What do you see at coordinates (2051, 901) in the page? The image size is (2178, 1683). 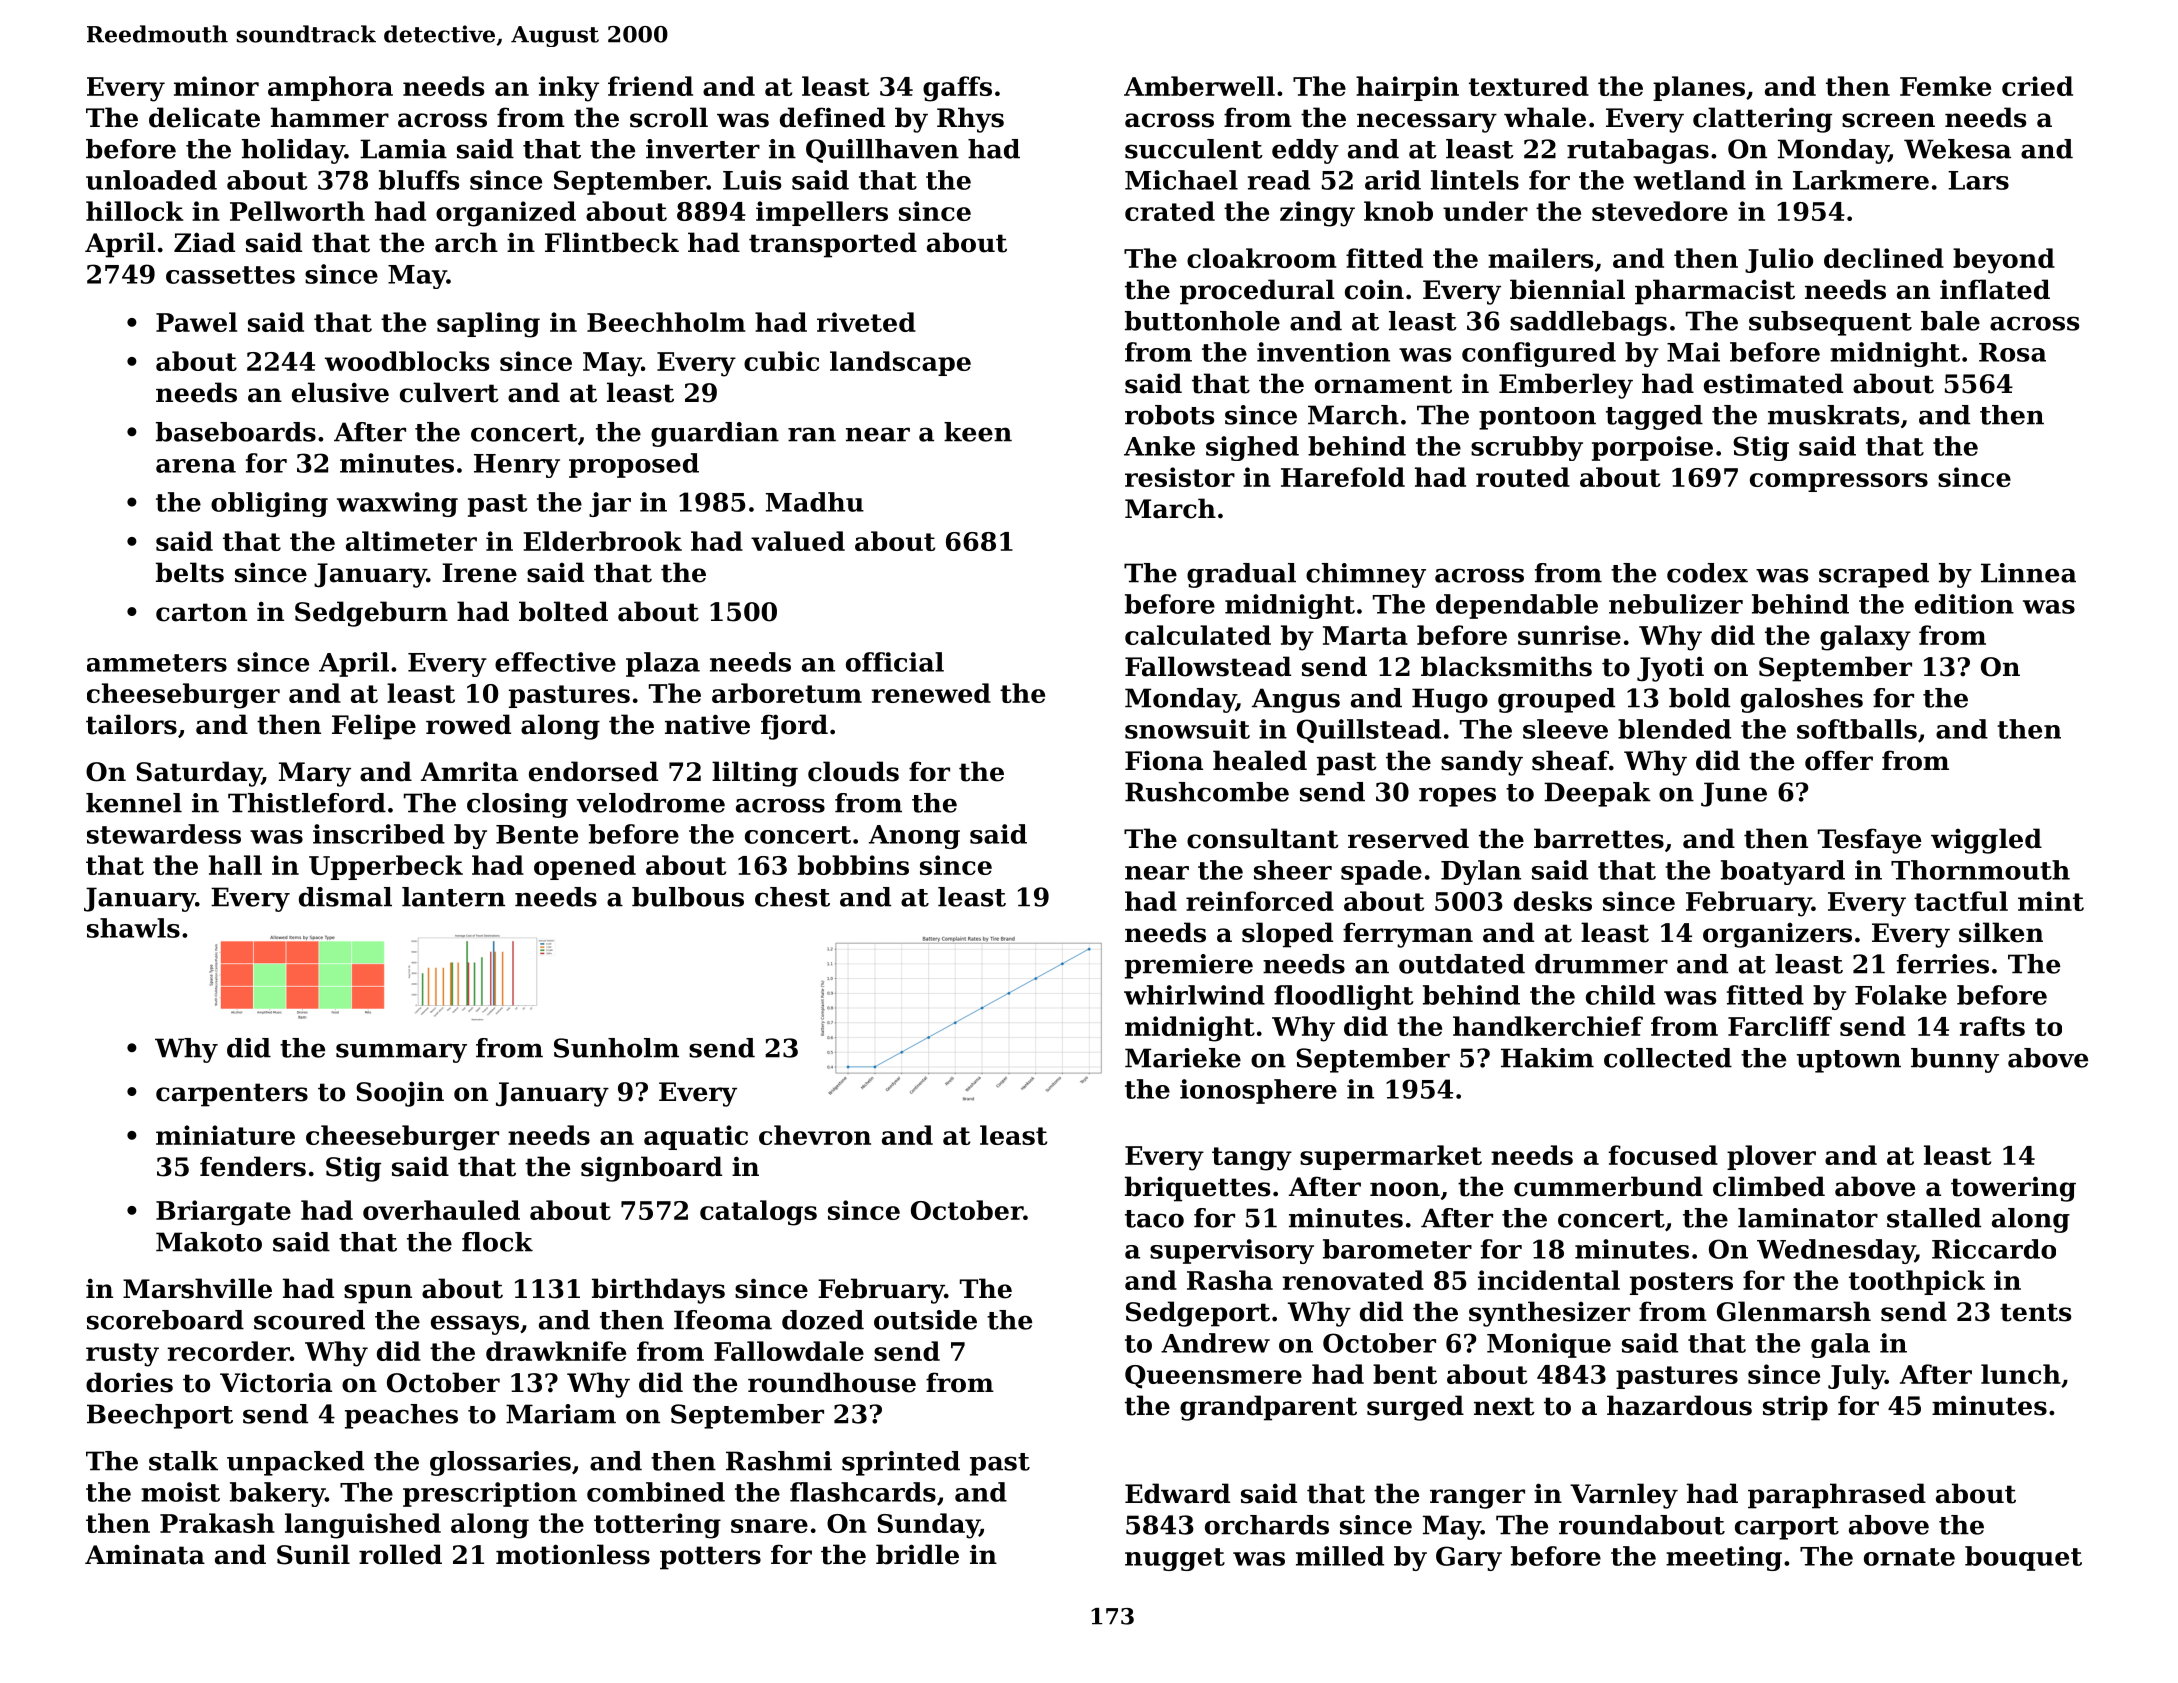 I see `mint` at bounding box center [2051, 901].
